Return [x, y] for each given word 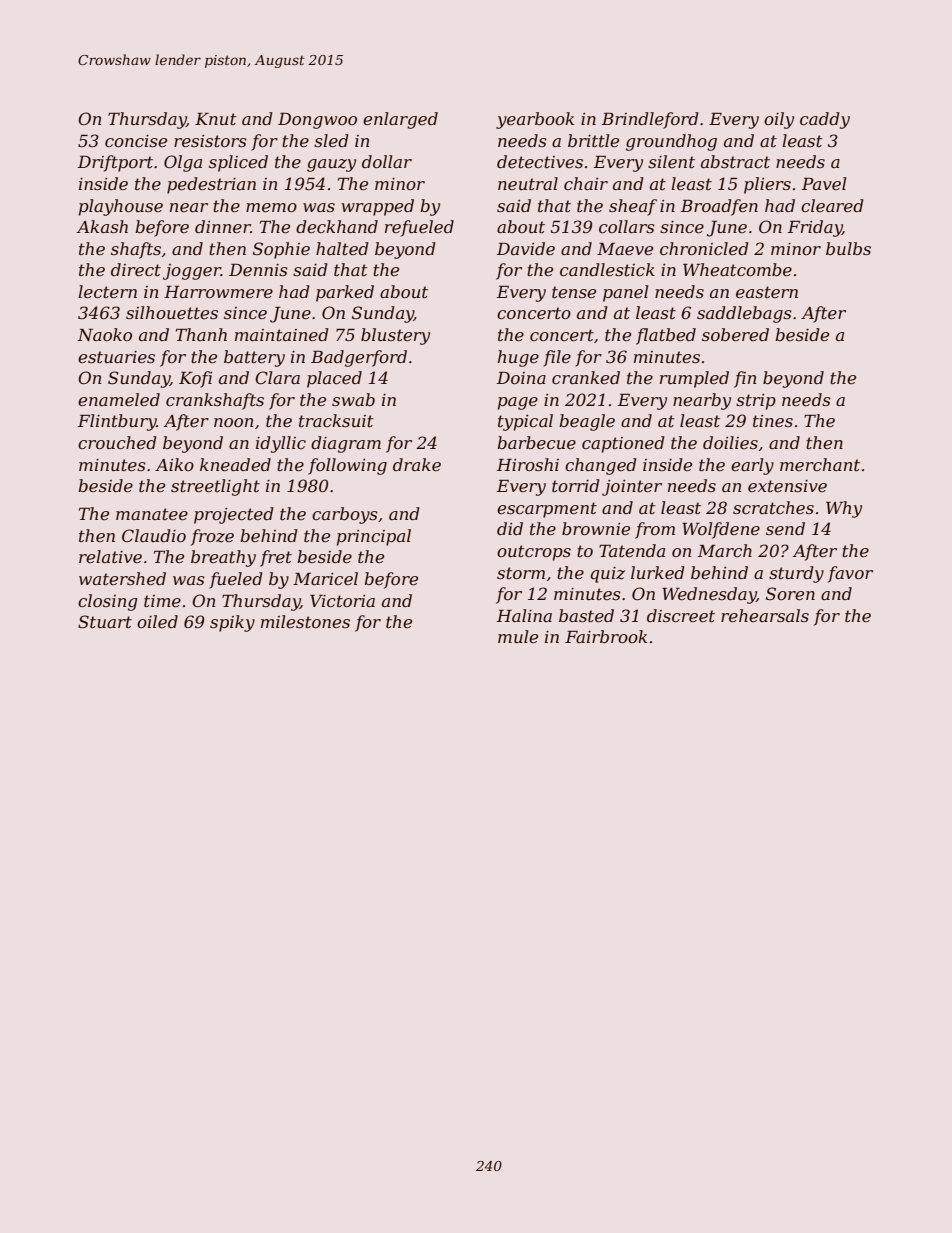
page [518, 403]
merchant [820, 464]
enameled [119, 399]
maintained [282, 334]
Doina [521, 378]
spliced [238, 163]
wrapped [378, 207]
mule [518, 636]
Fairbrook [606, 636]
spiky [232, 623]
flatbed [666, 336]
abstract [735, 161]
